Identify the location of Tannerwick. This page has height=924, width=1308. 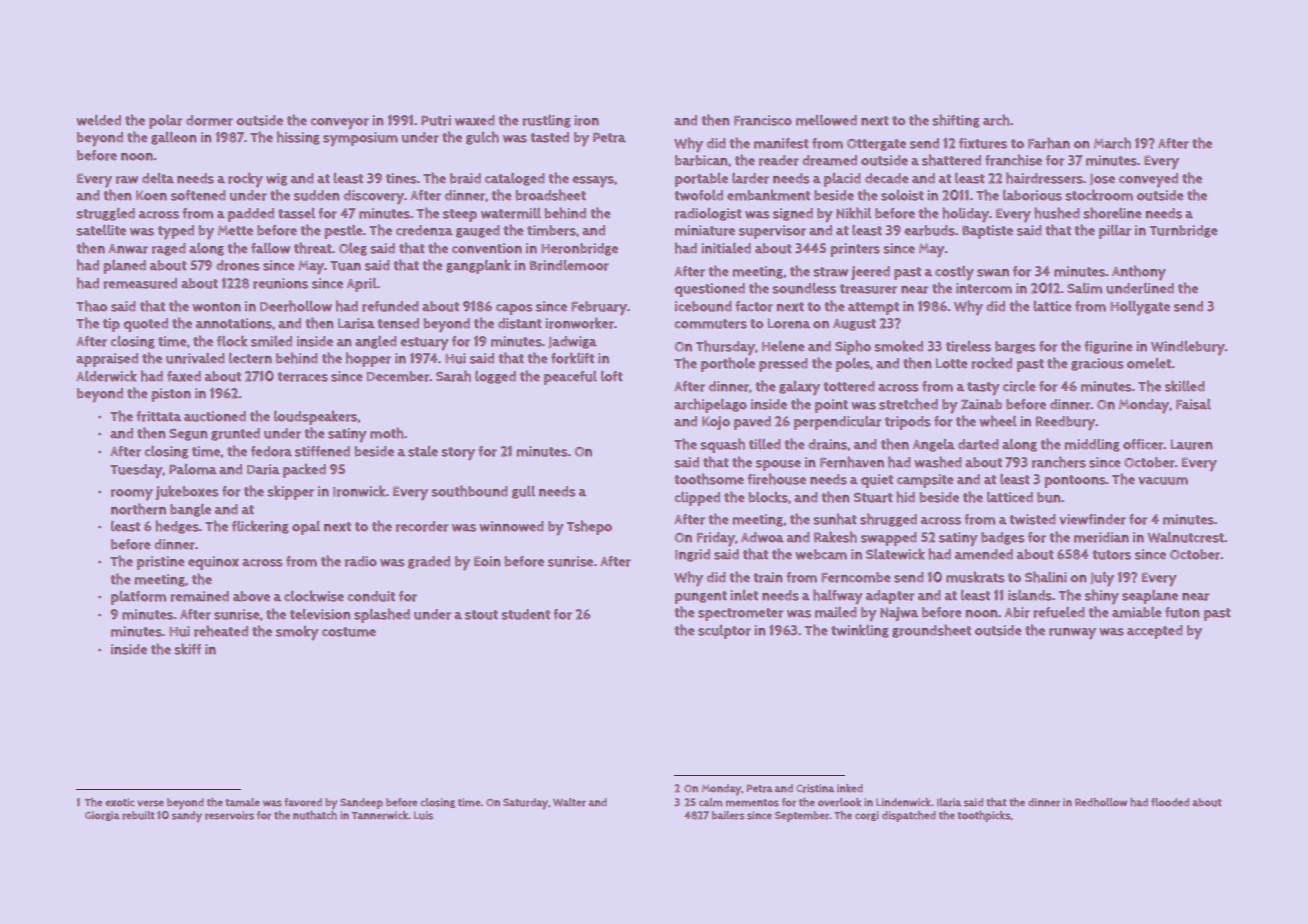
(380, 815).
